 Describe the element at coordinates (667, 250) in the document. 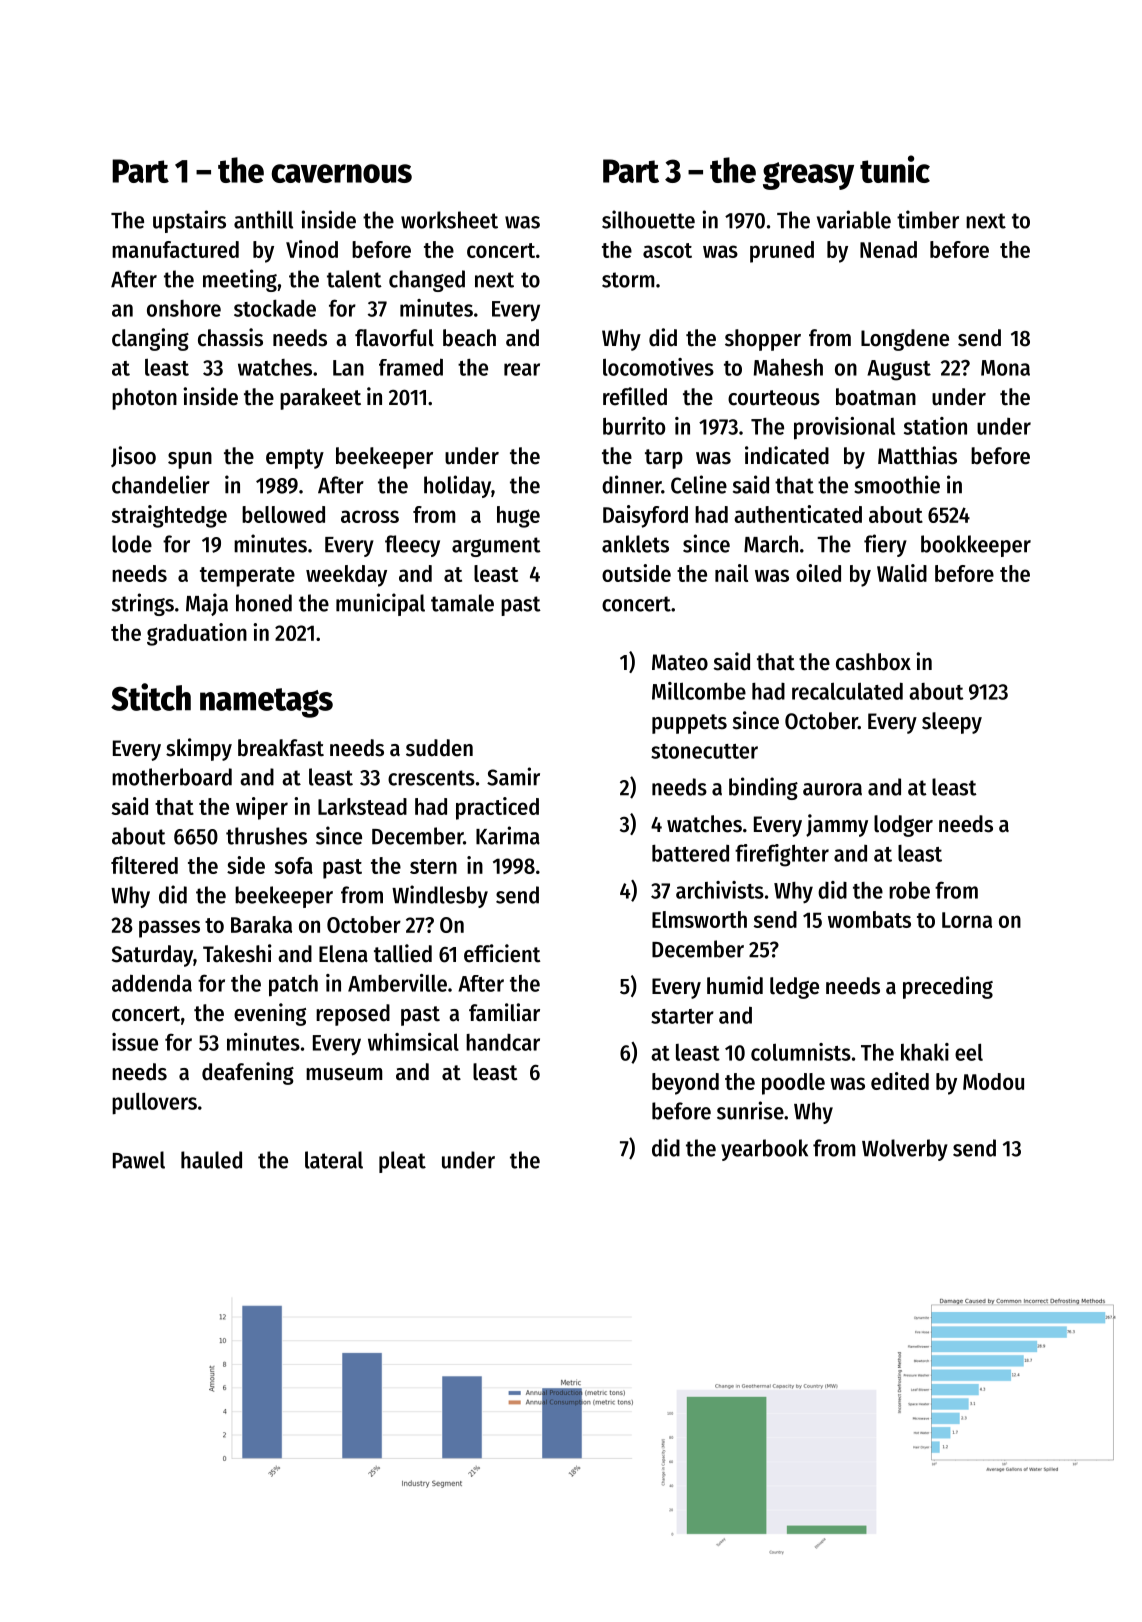

I see `ascot` at that location.
